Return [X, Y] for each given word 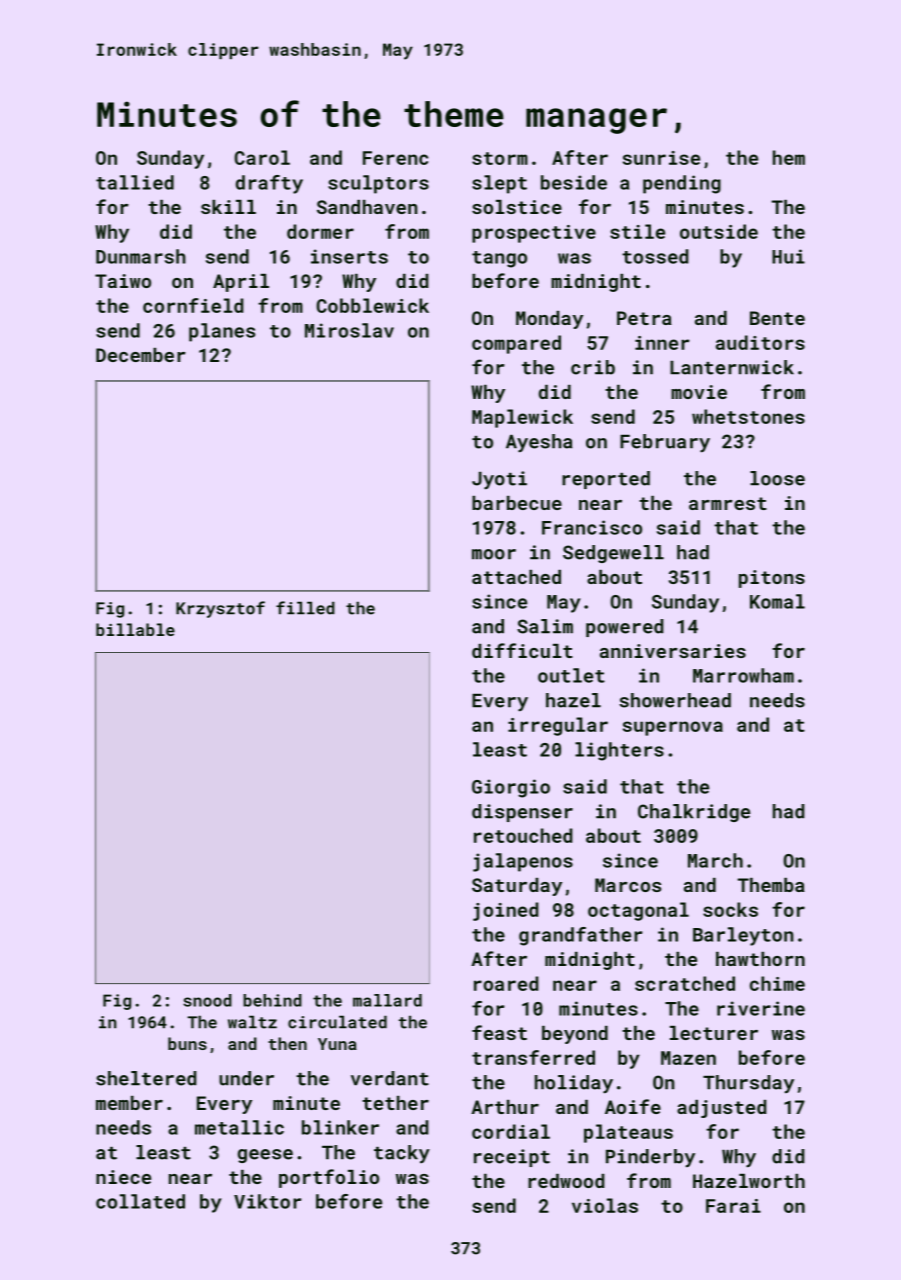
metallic [239, 1127]
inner [662, 343]
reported [606, 480]
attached [516, 577]
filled [305, 608]
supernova [673, 728]
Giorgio [511, 788]
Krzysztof [220, 609]
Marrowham [743, 675]
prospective [534, 234]
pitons [772, 579]
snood [207, 1000]
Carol [262, 157]
